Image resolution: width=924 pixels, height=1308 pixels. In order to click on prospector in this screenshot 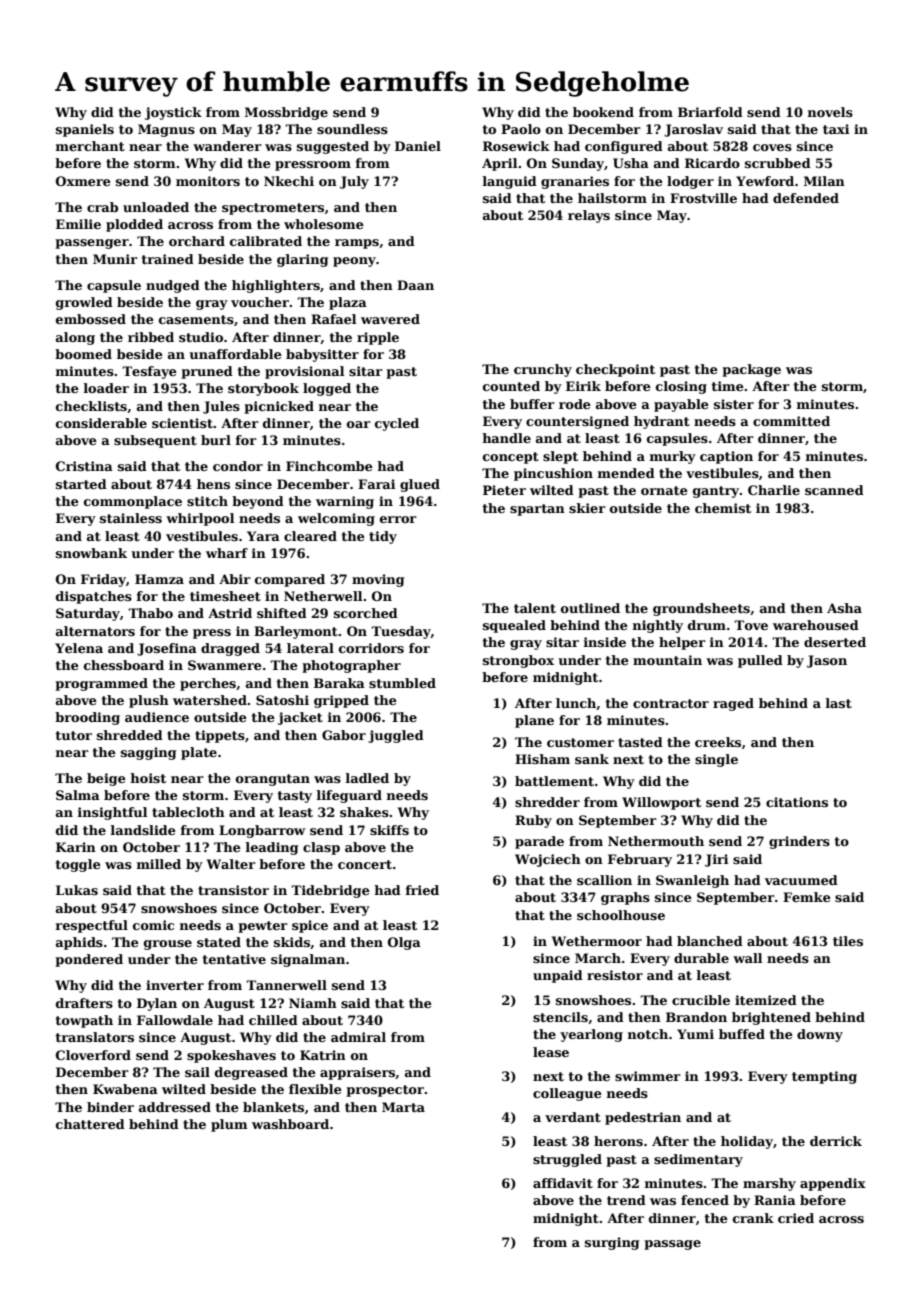, I will do `click(385, 1091)`.
